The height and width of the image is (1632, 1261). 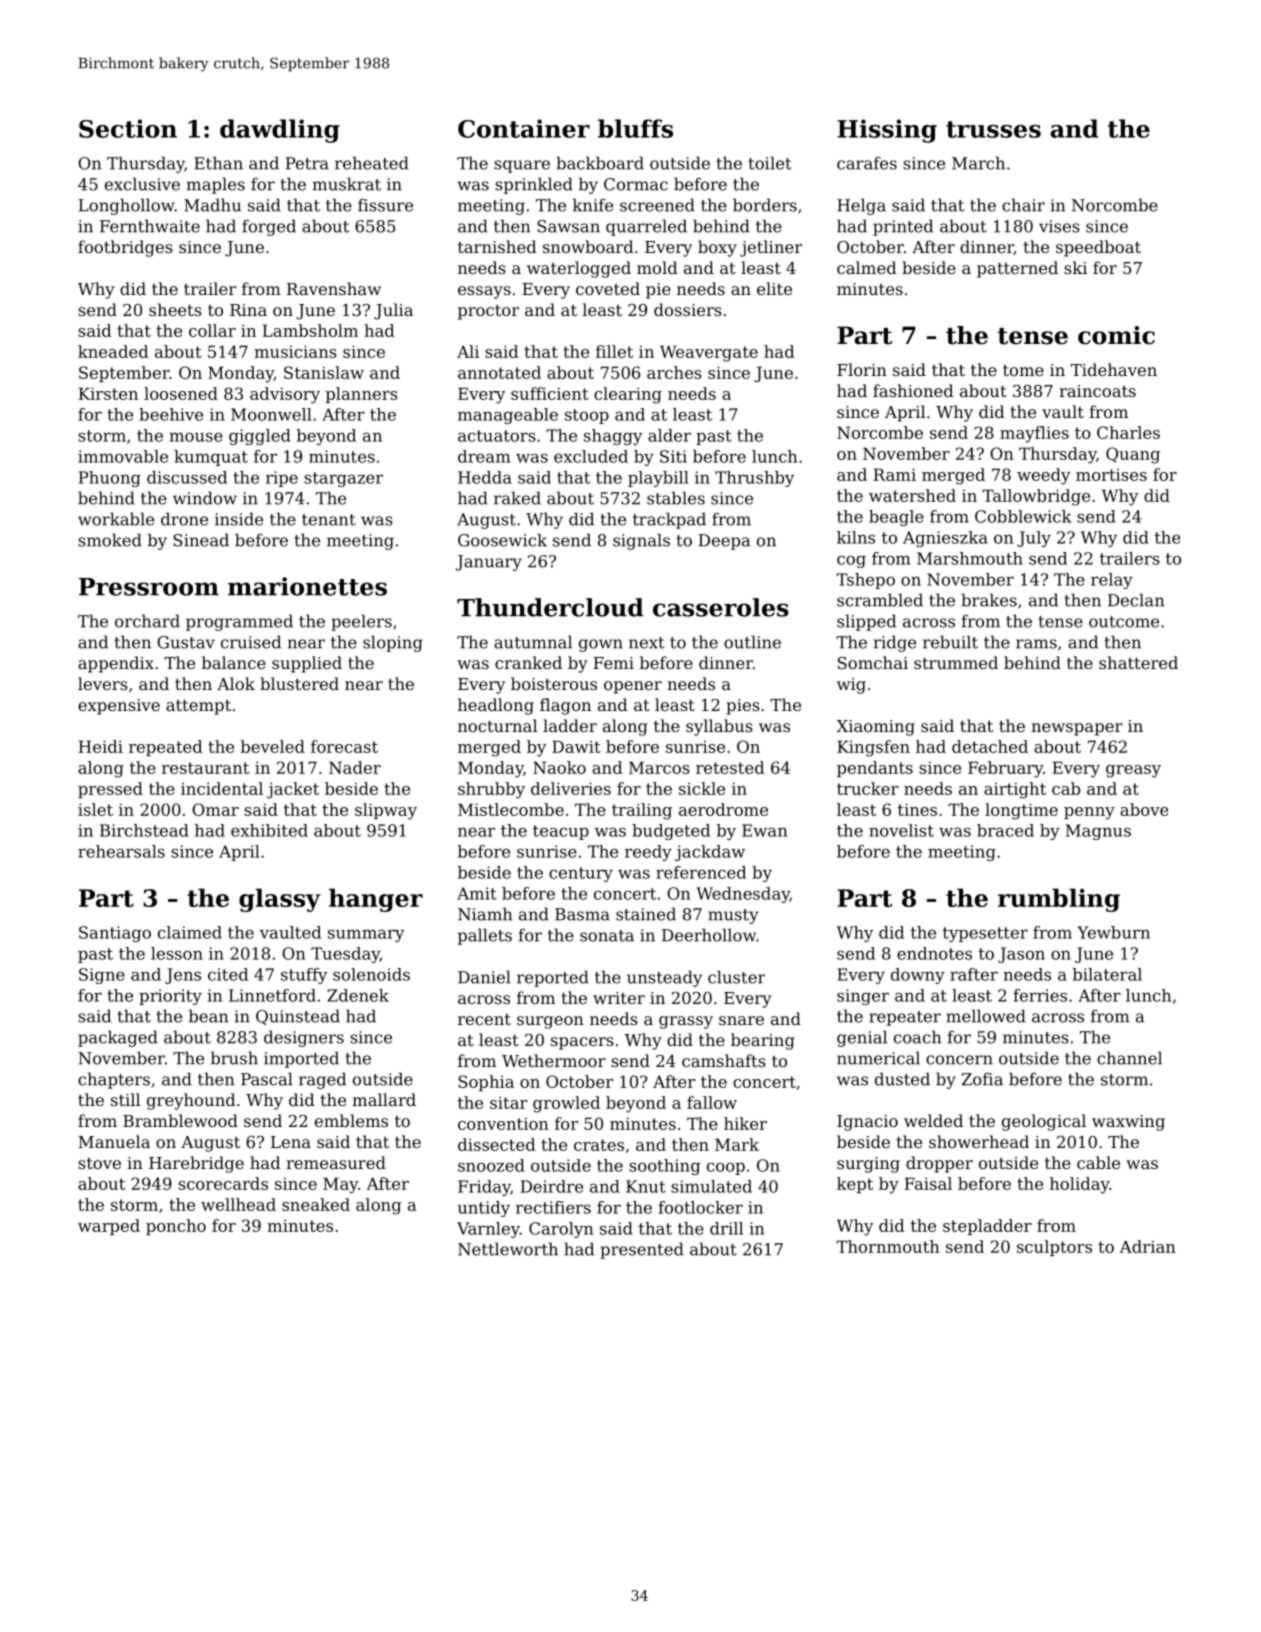 I want to click on Pressroom, so click(x=149, y=587).
